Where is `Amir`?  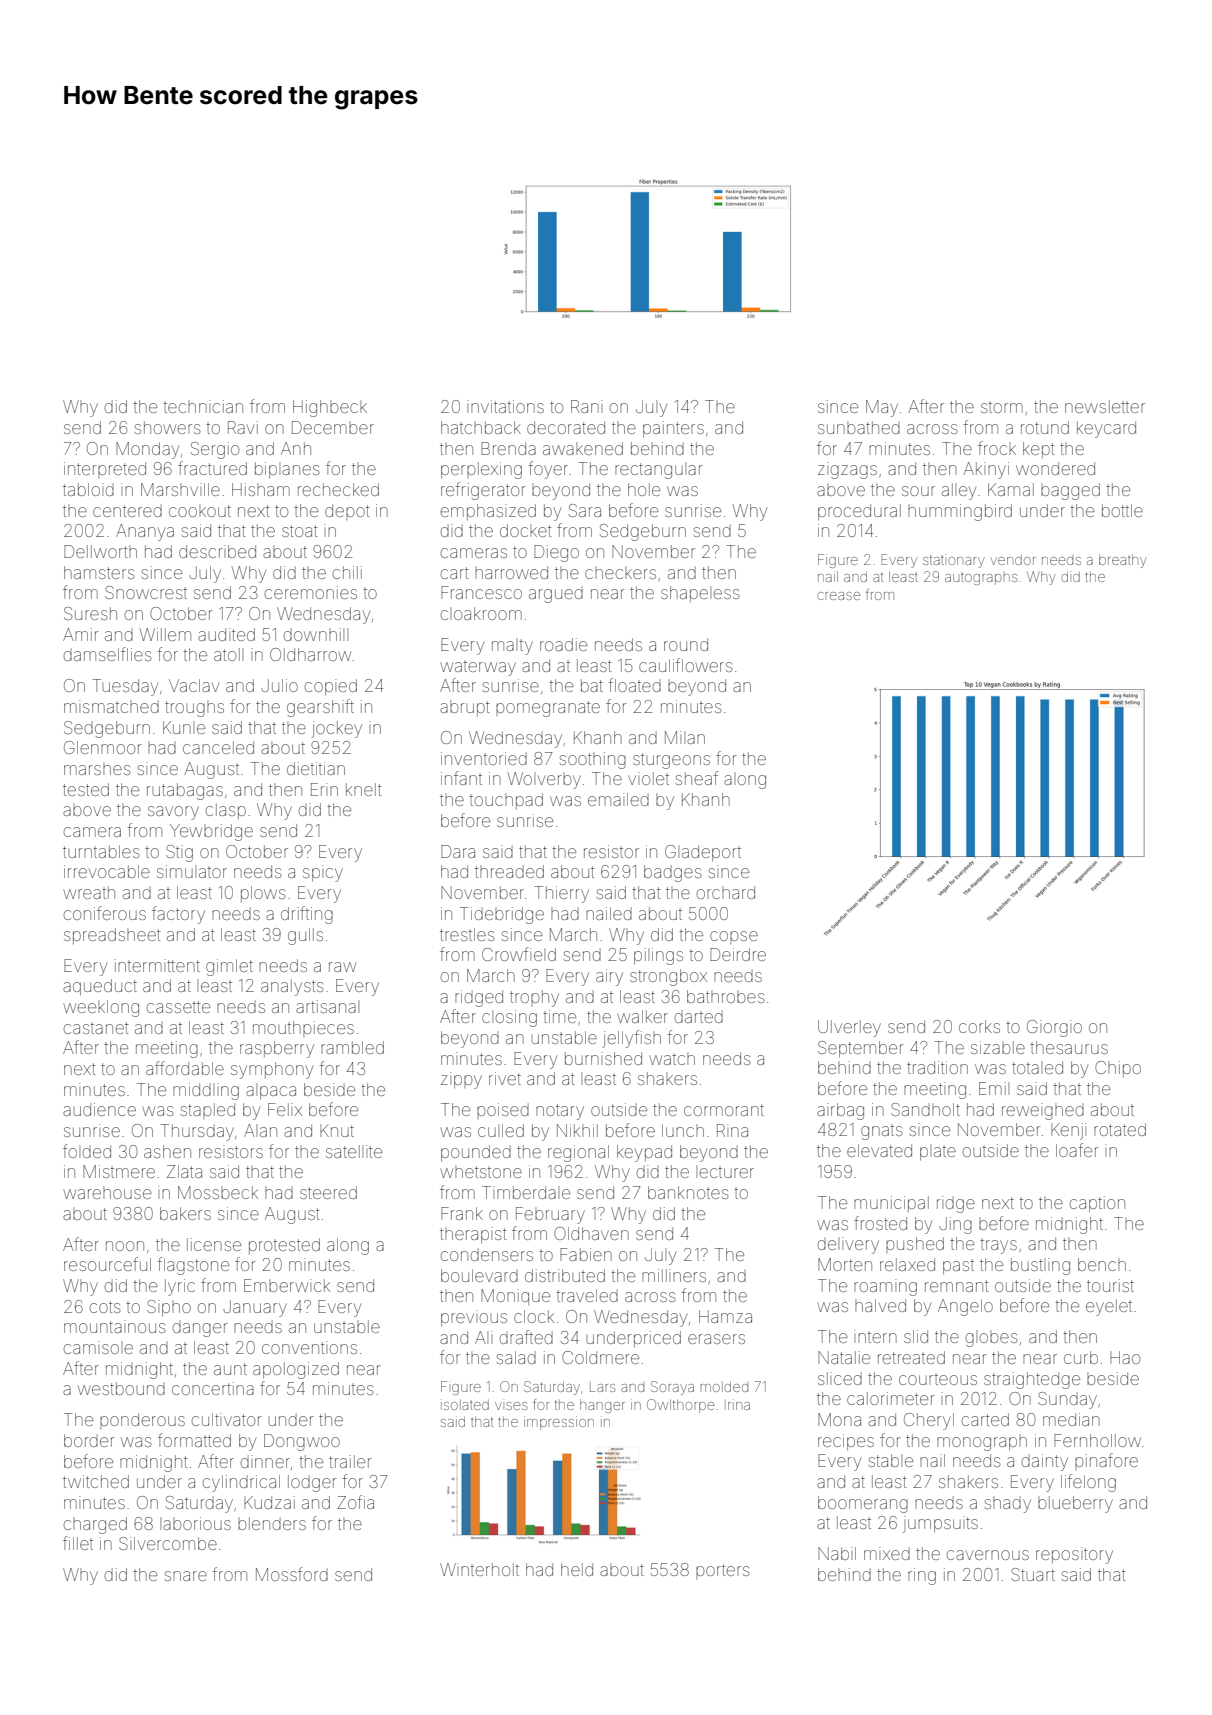 Amir is located at coordinates (81, 634).
